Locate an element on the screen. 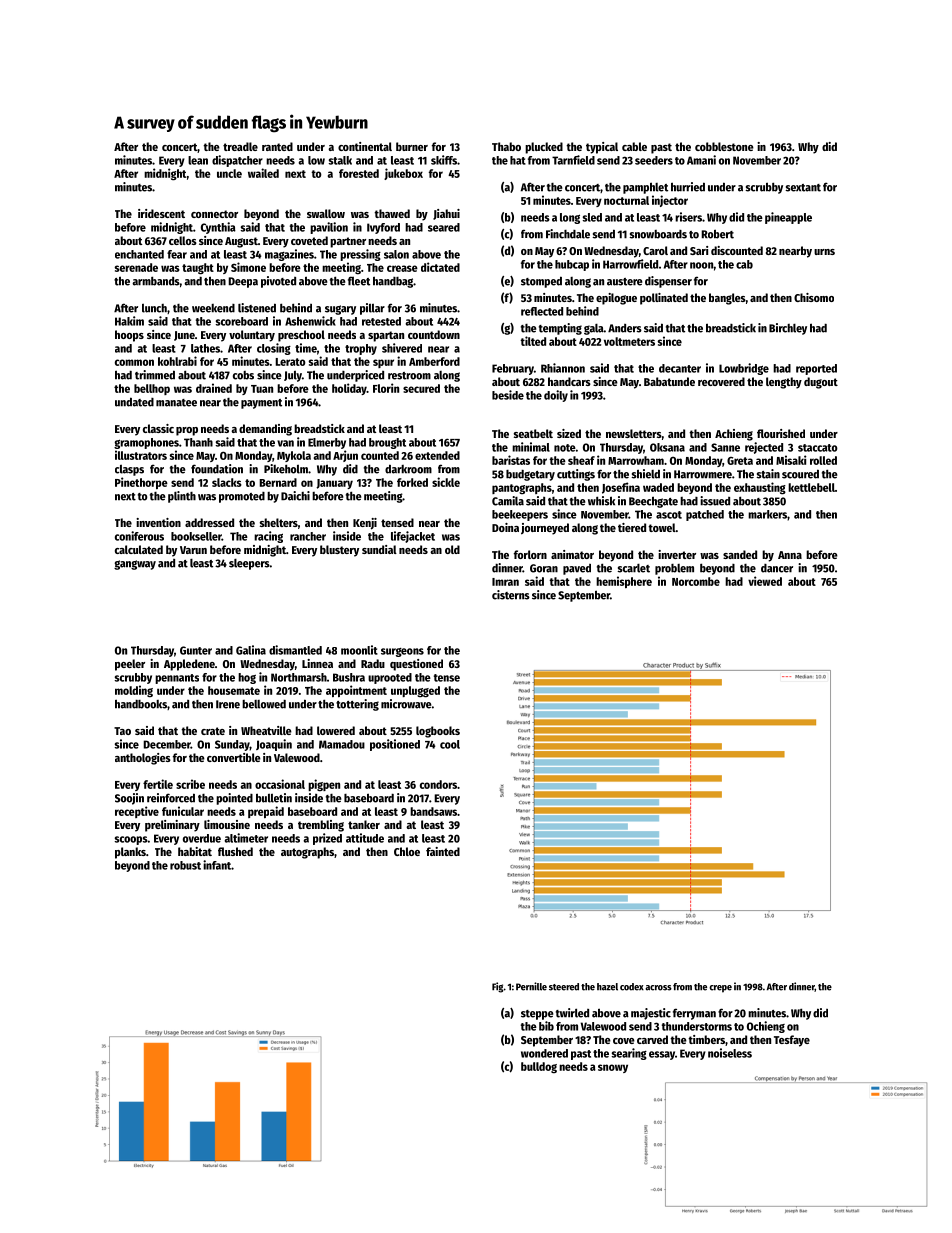  plucked is located at coordinates (544, 148).
